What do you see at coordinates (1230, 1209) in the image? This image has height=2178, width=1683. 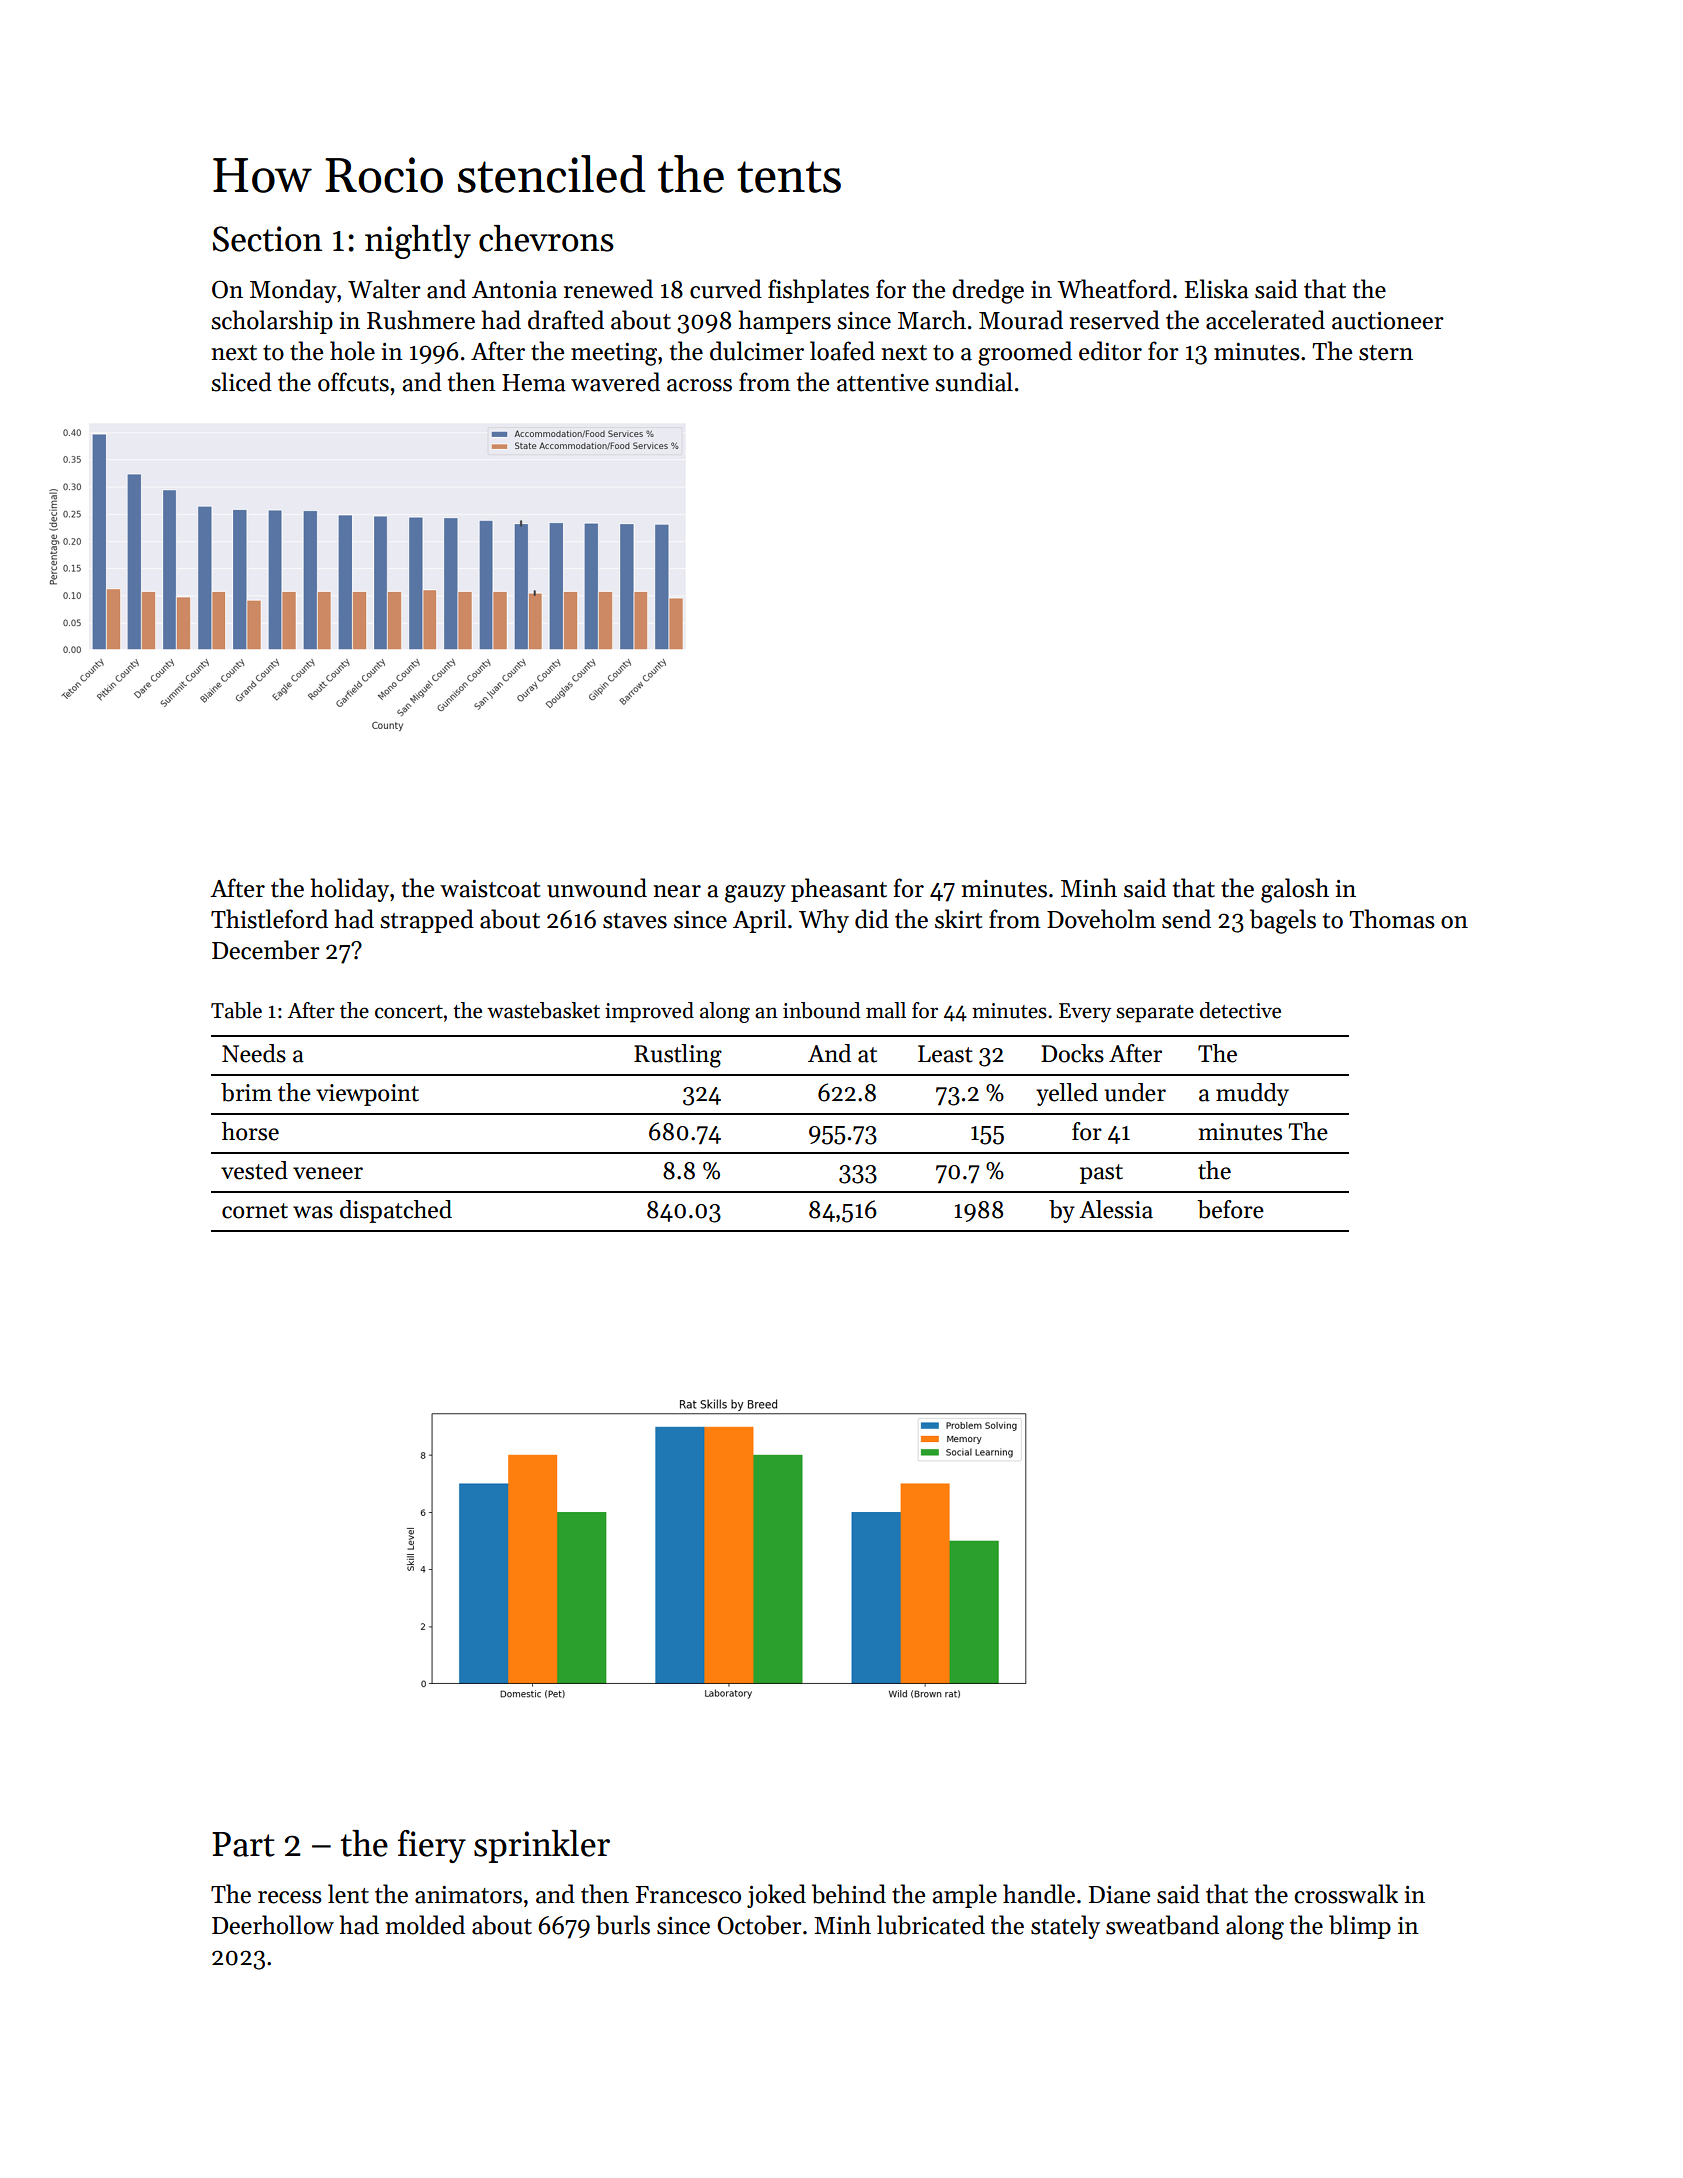 I see `before` at bounding box center [1230, 1209].
